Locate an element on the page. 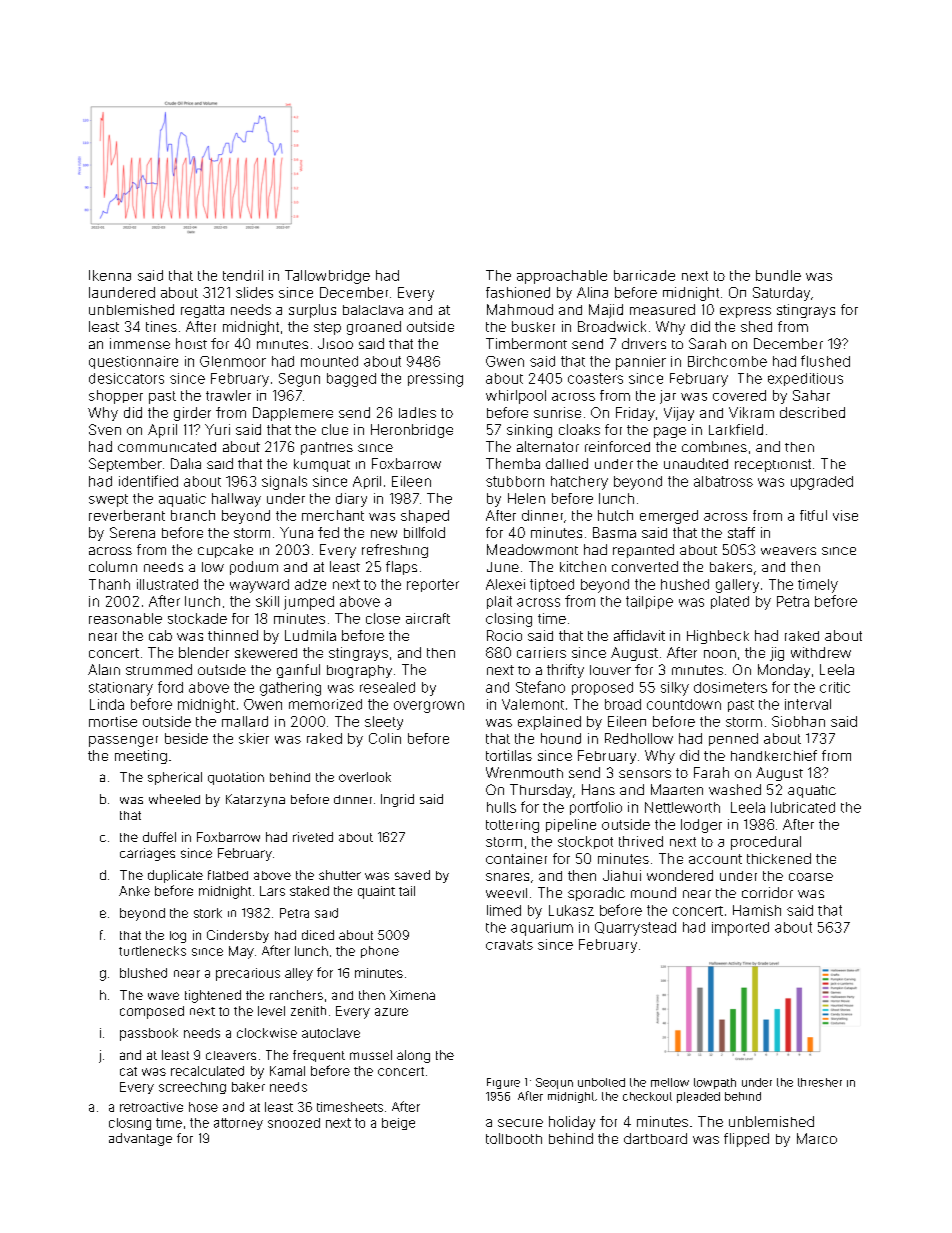  advantage is located at coordinates (140, 1139).
